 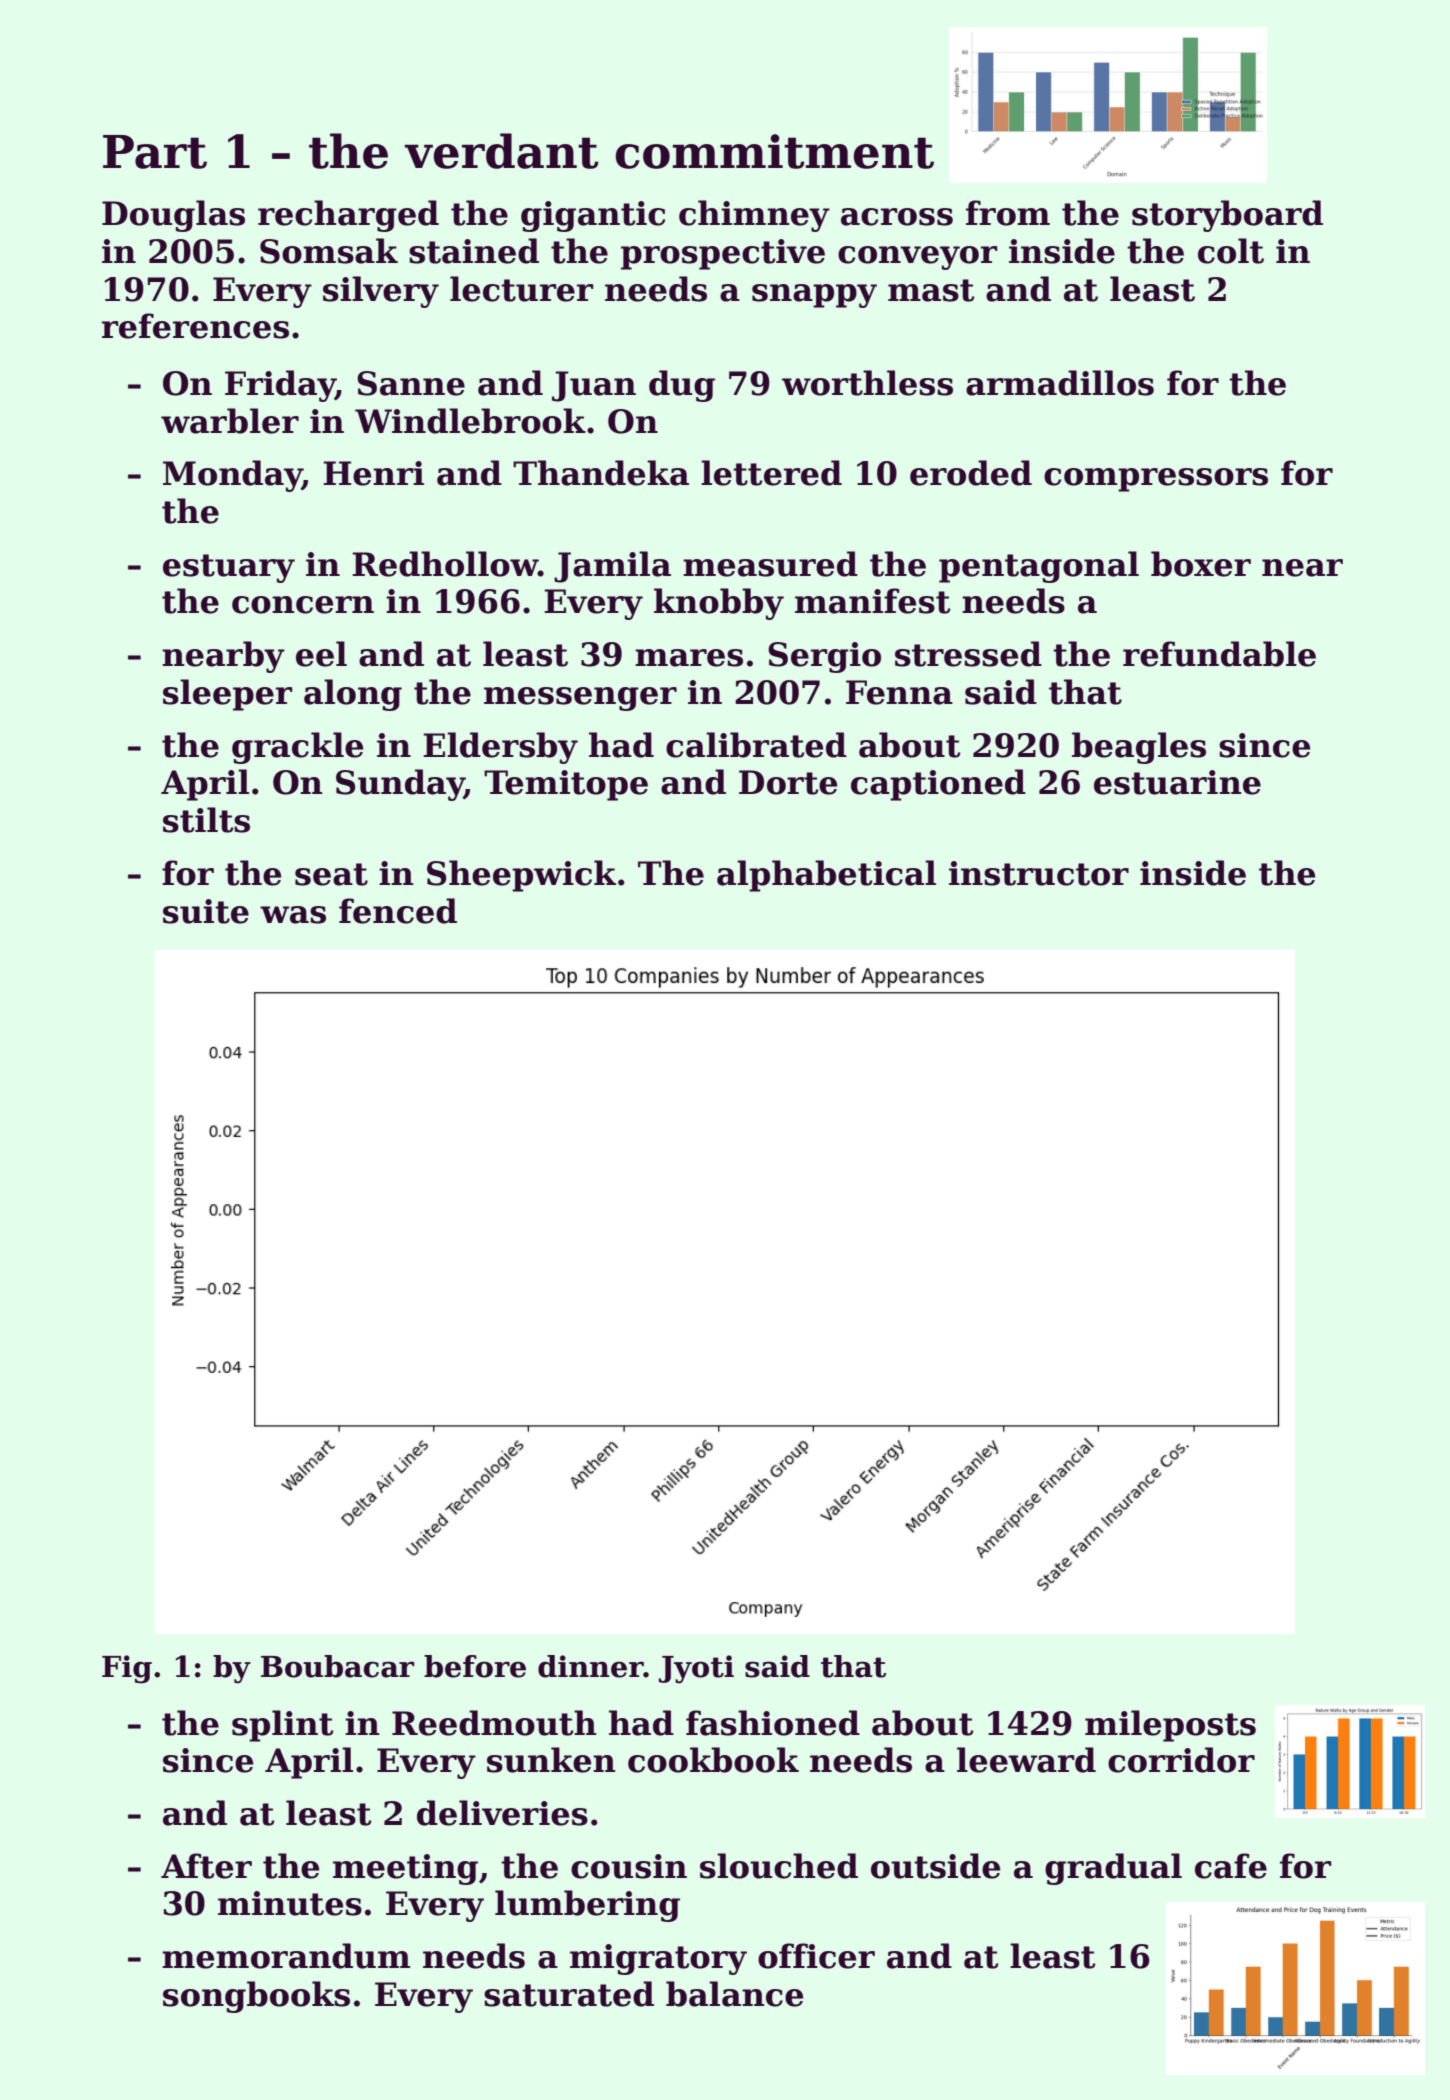 I want to click on fashioned, so click(x=773, y=1723).
